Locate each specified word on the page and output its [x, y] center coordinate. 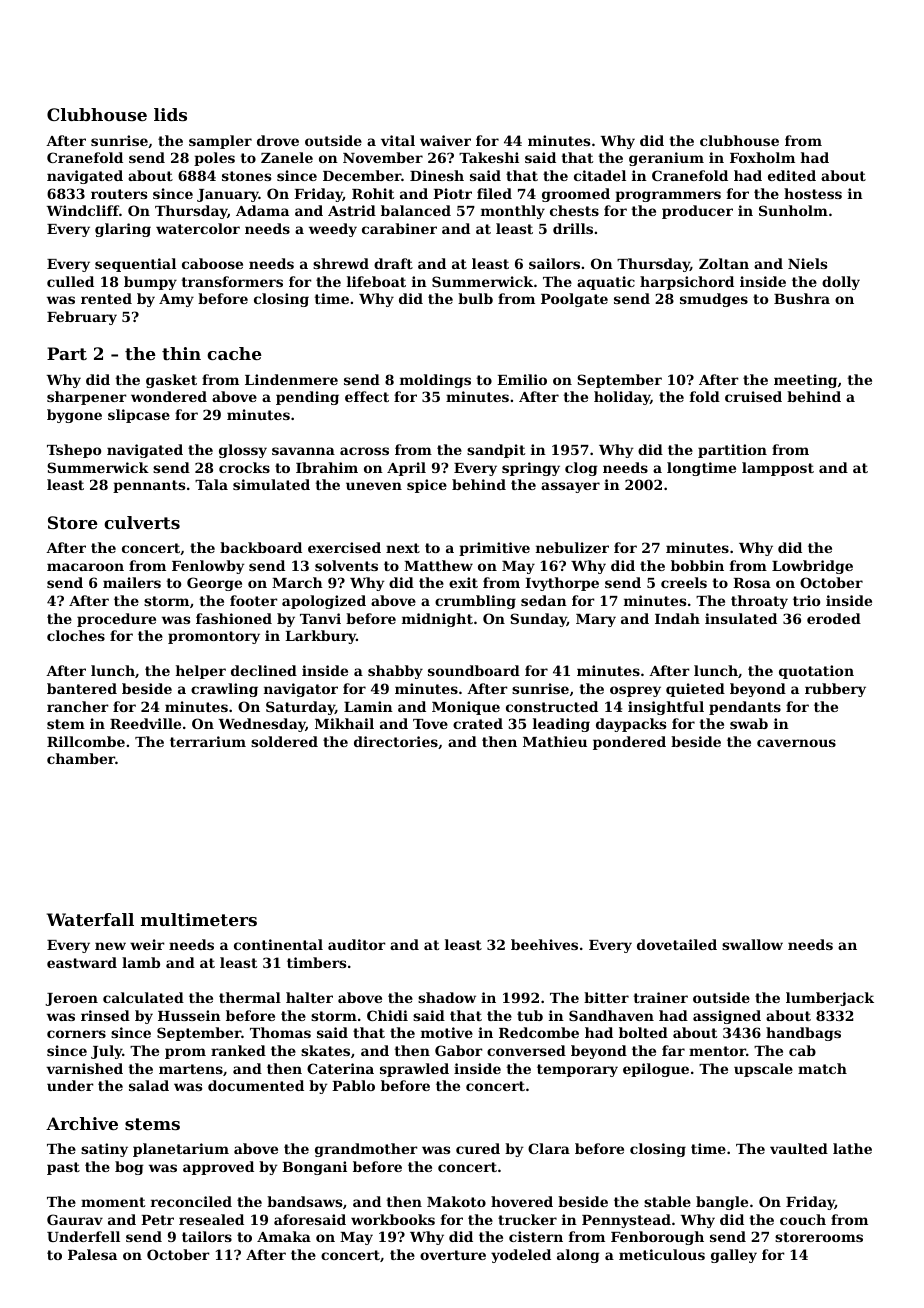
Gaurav [75, 1219]
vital [398, 140]
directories [396, 741]
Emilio [522, 379]
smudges [714, 300]
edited [792, 175]
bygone [74, 416]
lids [170, 114]
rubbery [835, 690]
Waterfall [90, 919]
